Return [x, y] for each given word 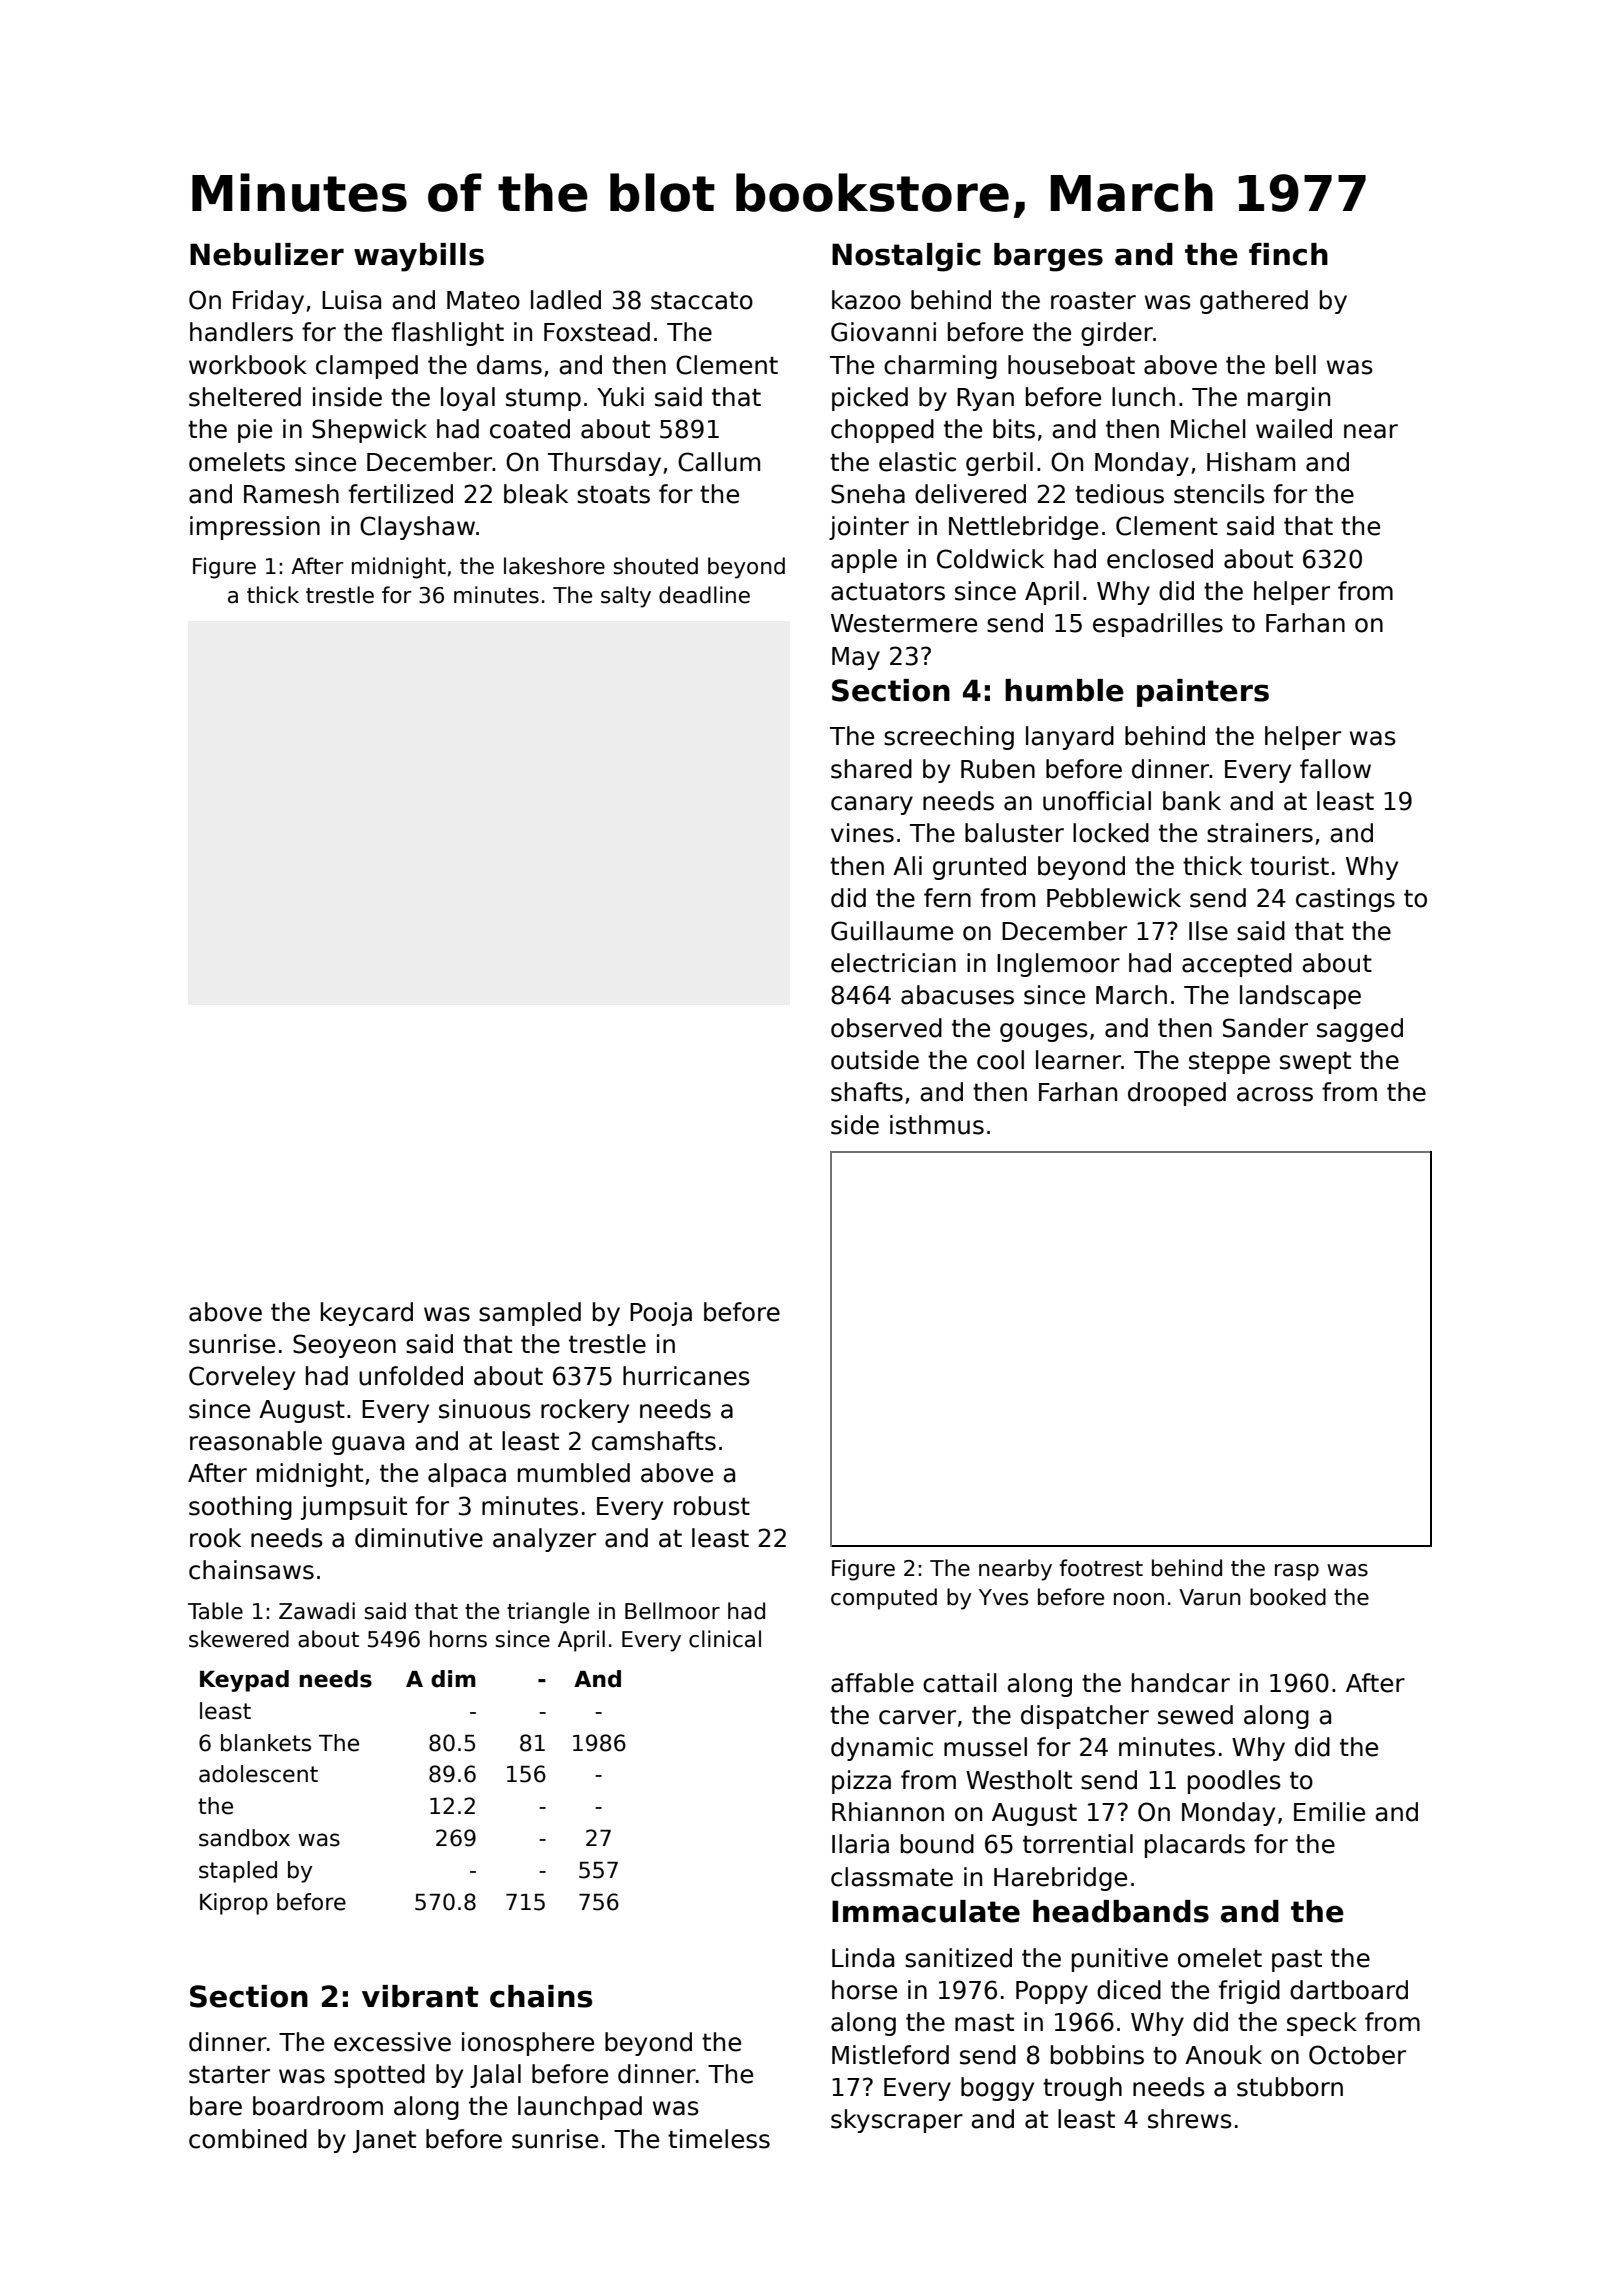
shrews [1190, 2119]
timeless [719, 2139]
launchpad [580, 2108]
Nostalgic [906, 257]
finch [1288, 254]
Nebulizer [267, 254]
